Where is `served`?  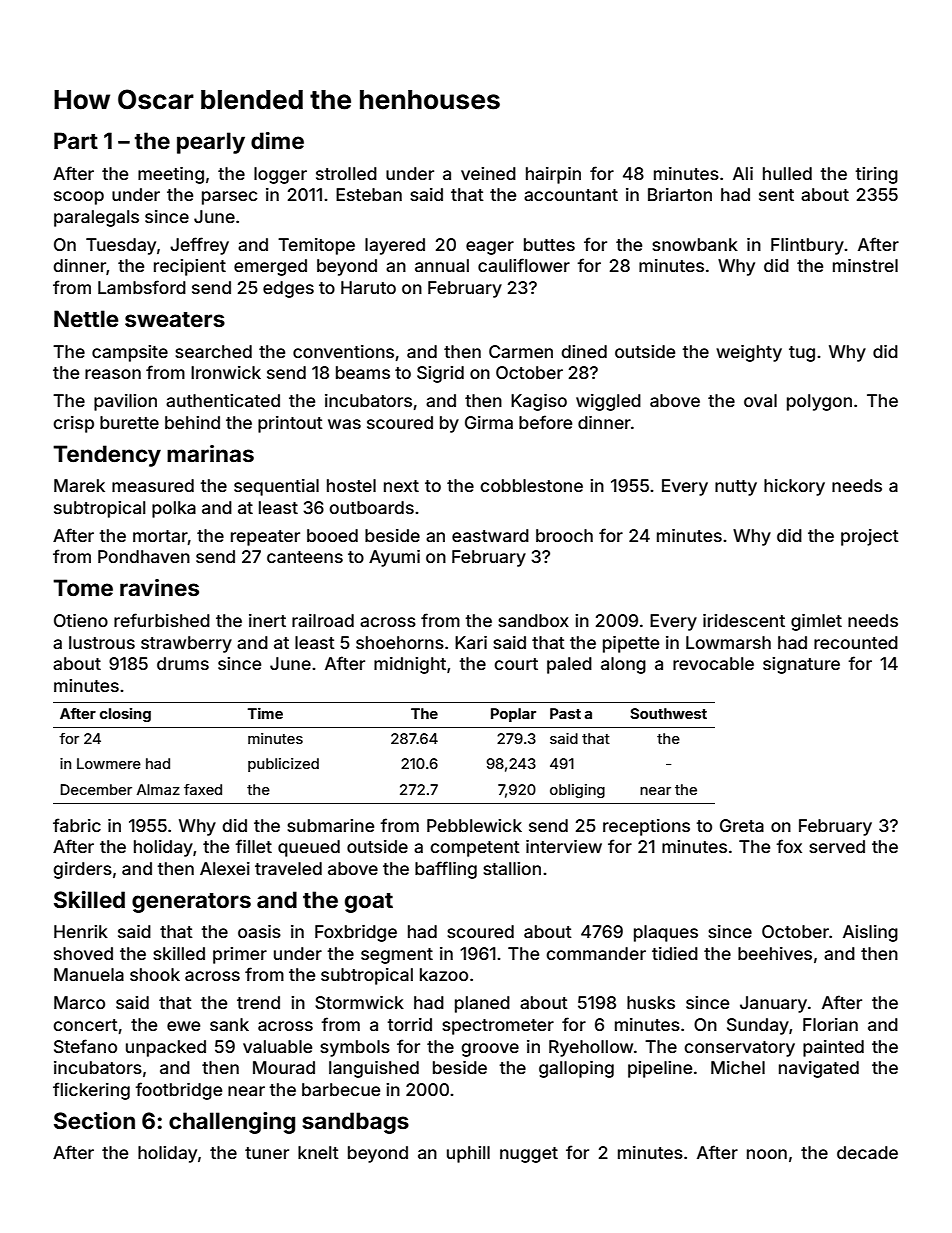 served is located at coordinates (837, 846).
